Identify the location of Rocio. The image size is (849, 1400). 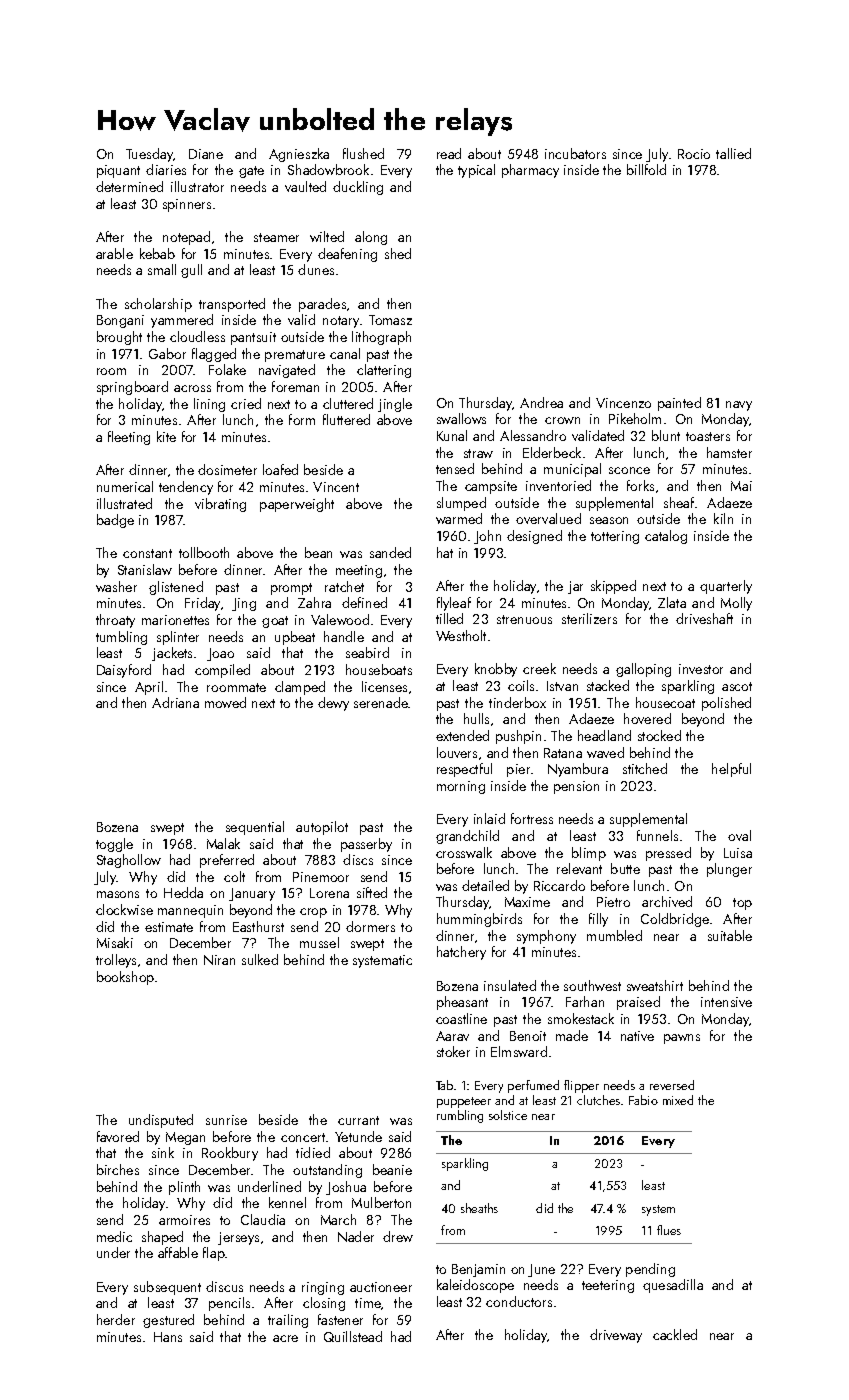
(694, 154).
